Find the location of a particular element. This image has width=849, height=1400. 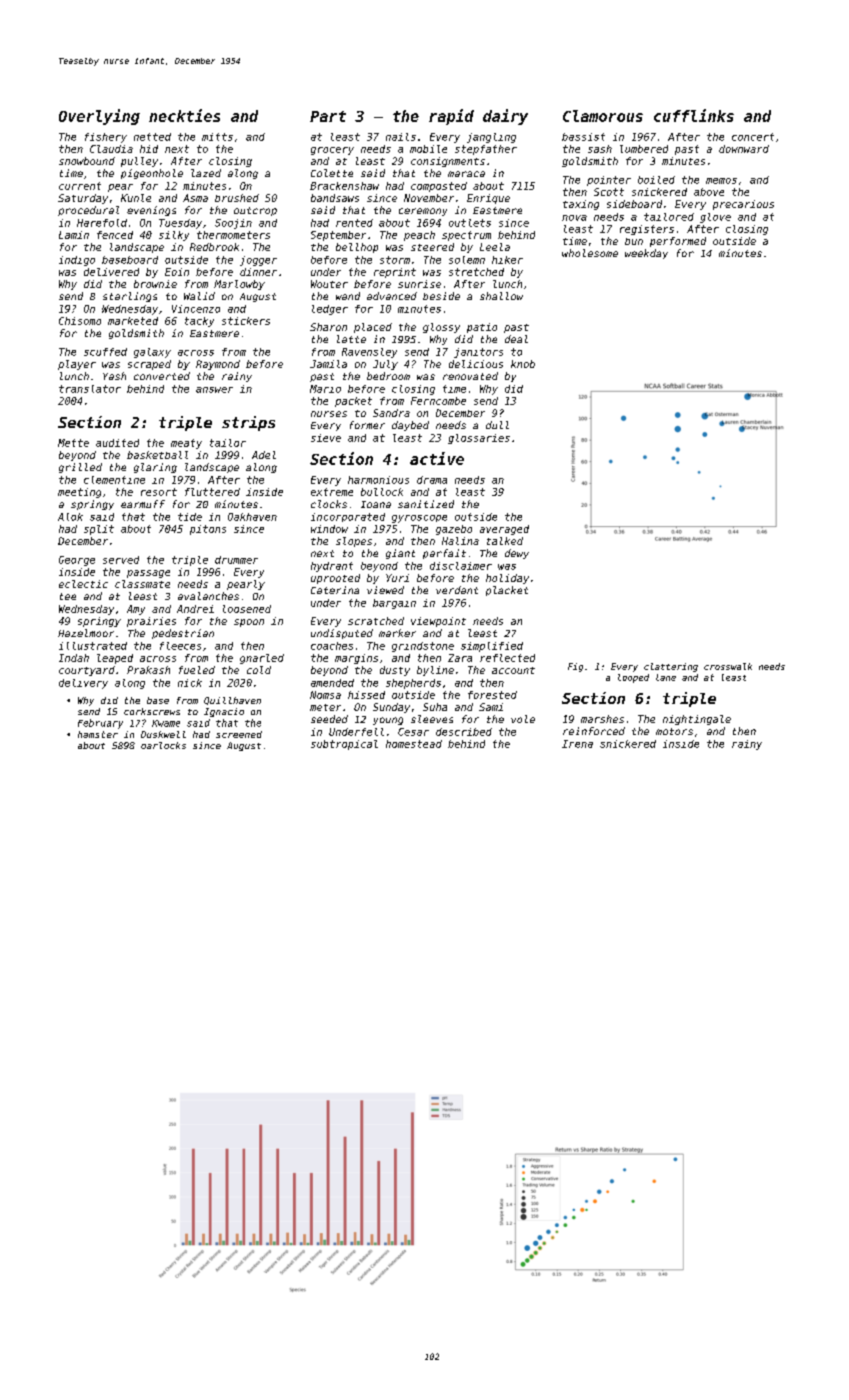

account is located at coordinates (513, 670).
